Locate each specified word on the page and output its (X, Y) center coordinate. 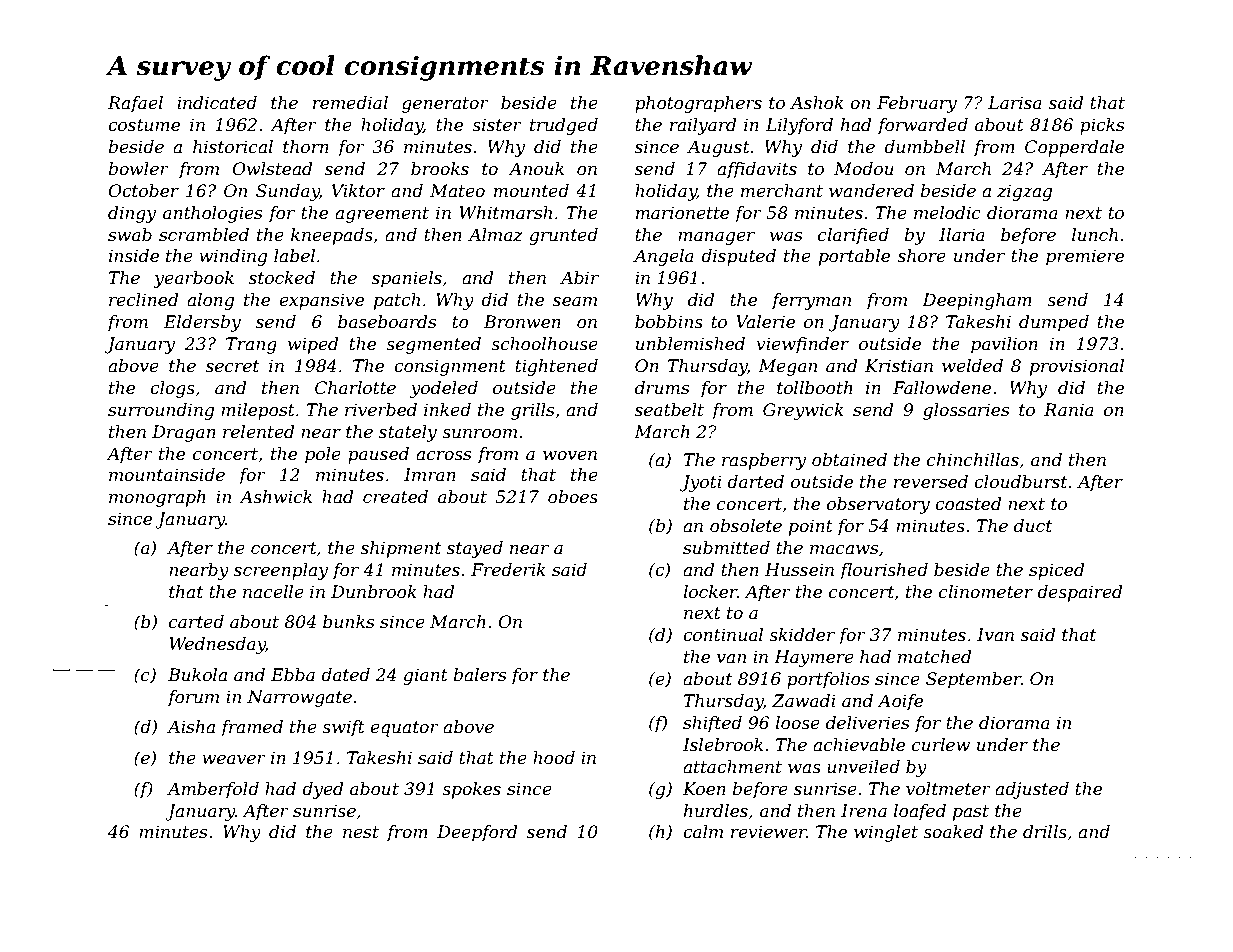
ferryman (811, 301)
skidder (802, 634)
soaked (953, 832)
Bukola (197, 674)
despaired (1080, 593)
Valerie (765, 321)
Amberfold (213, 790)
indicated (217, 103)
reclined (144, 300)
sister (497, 125)
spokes (471, 790)
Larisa (1015, 102)
